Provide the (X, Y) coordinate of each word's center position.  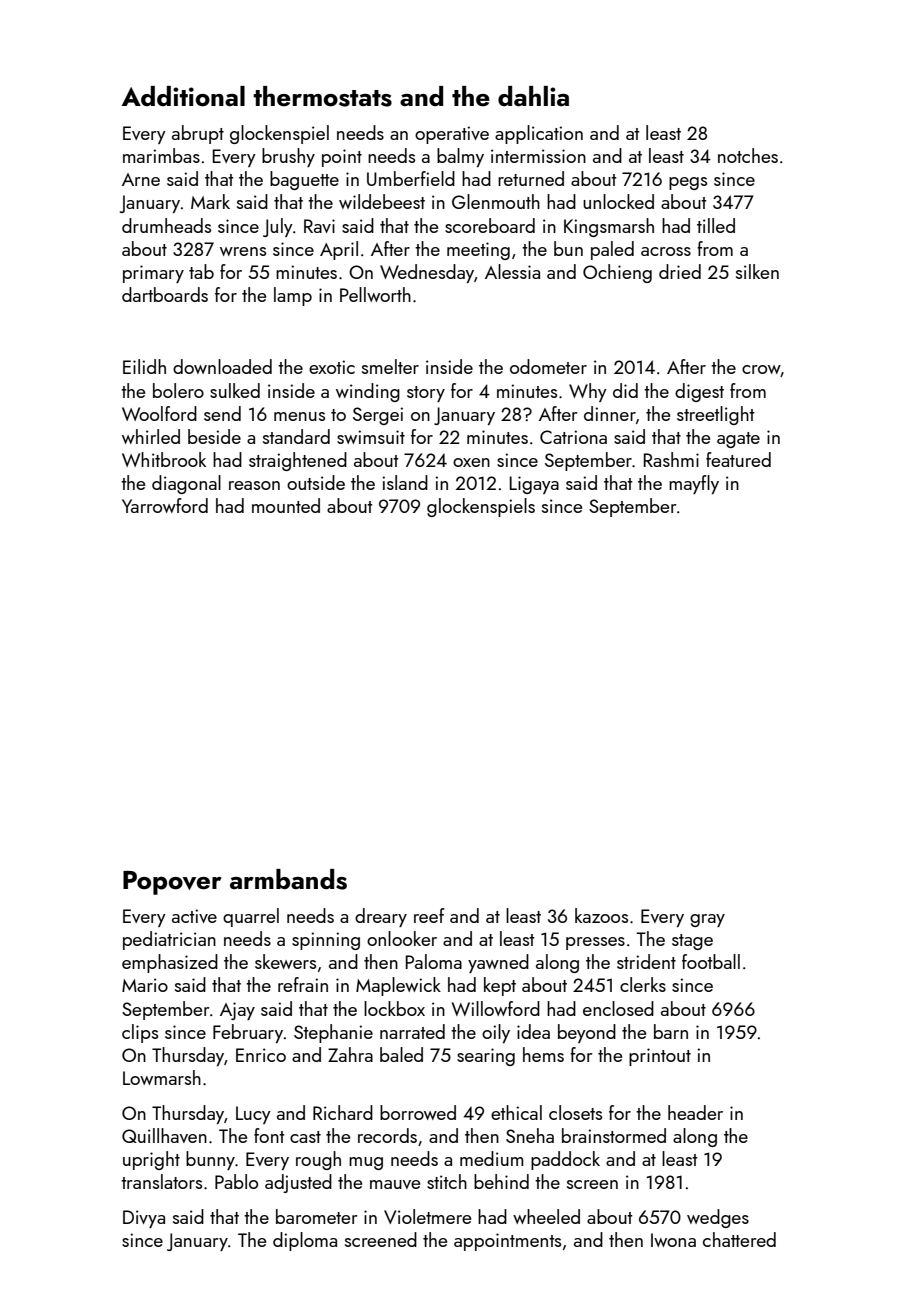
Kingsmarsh (609, 227)
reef (429, 915)
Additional (183, 96)
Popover (172, 883)
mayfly (694, 484)
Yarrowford (165, 505)
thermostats (322, 96)
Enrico (261, 1055)
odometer (548, 366)
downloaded (222, 366)
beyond (587, 1033)
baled (401, 1054)
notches (748, 155)
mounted (286, 505)
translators (161, 1181)
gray (707, 920)
